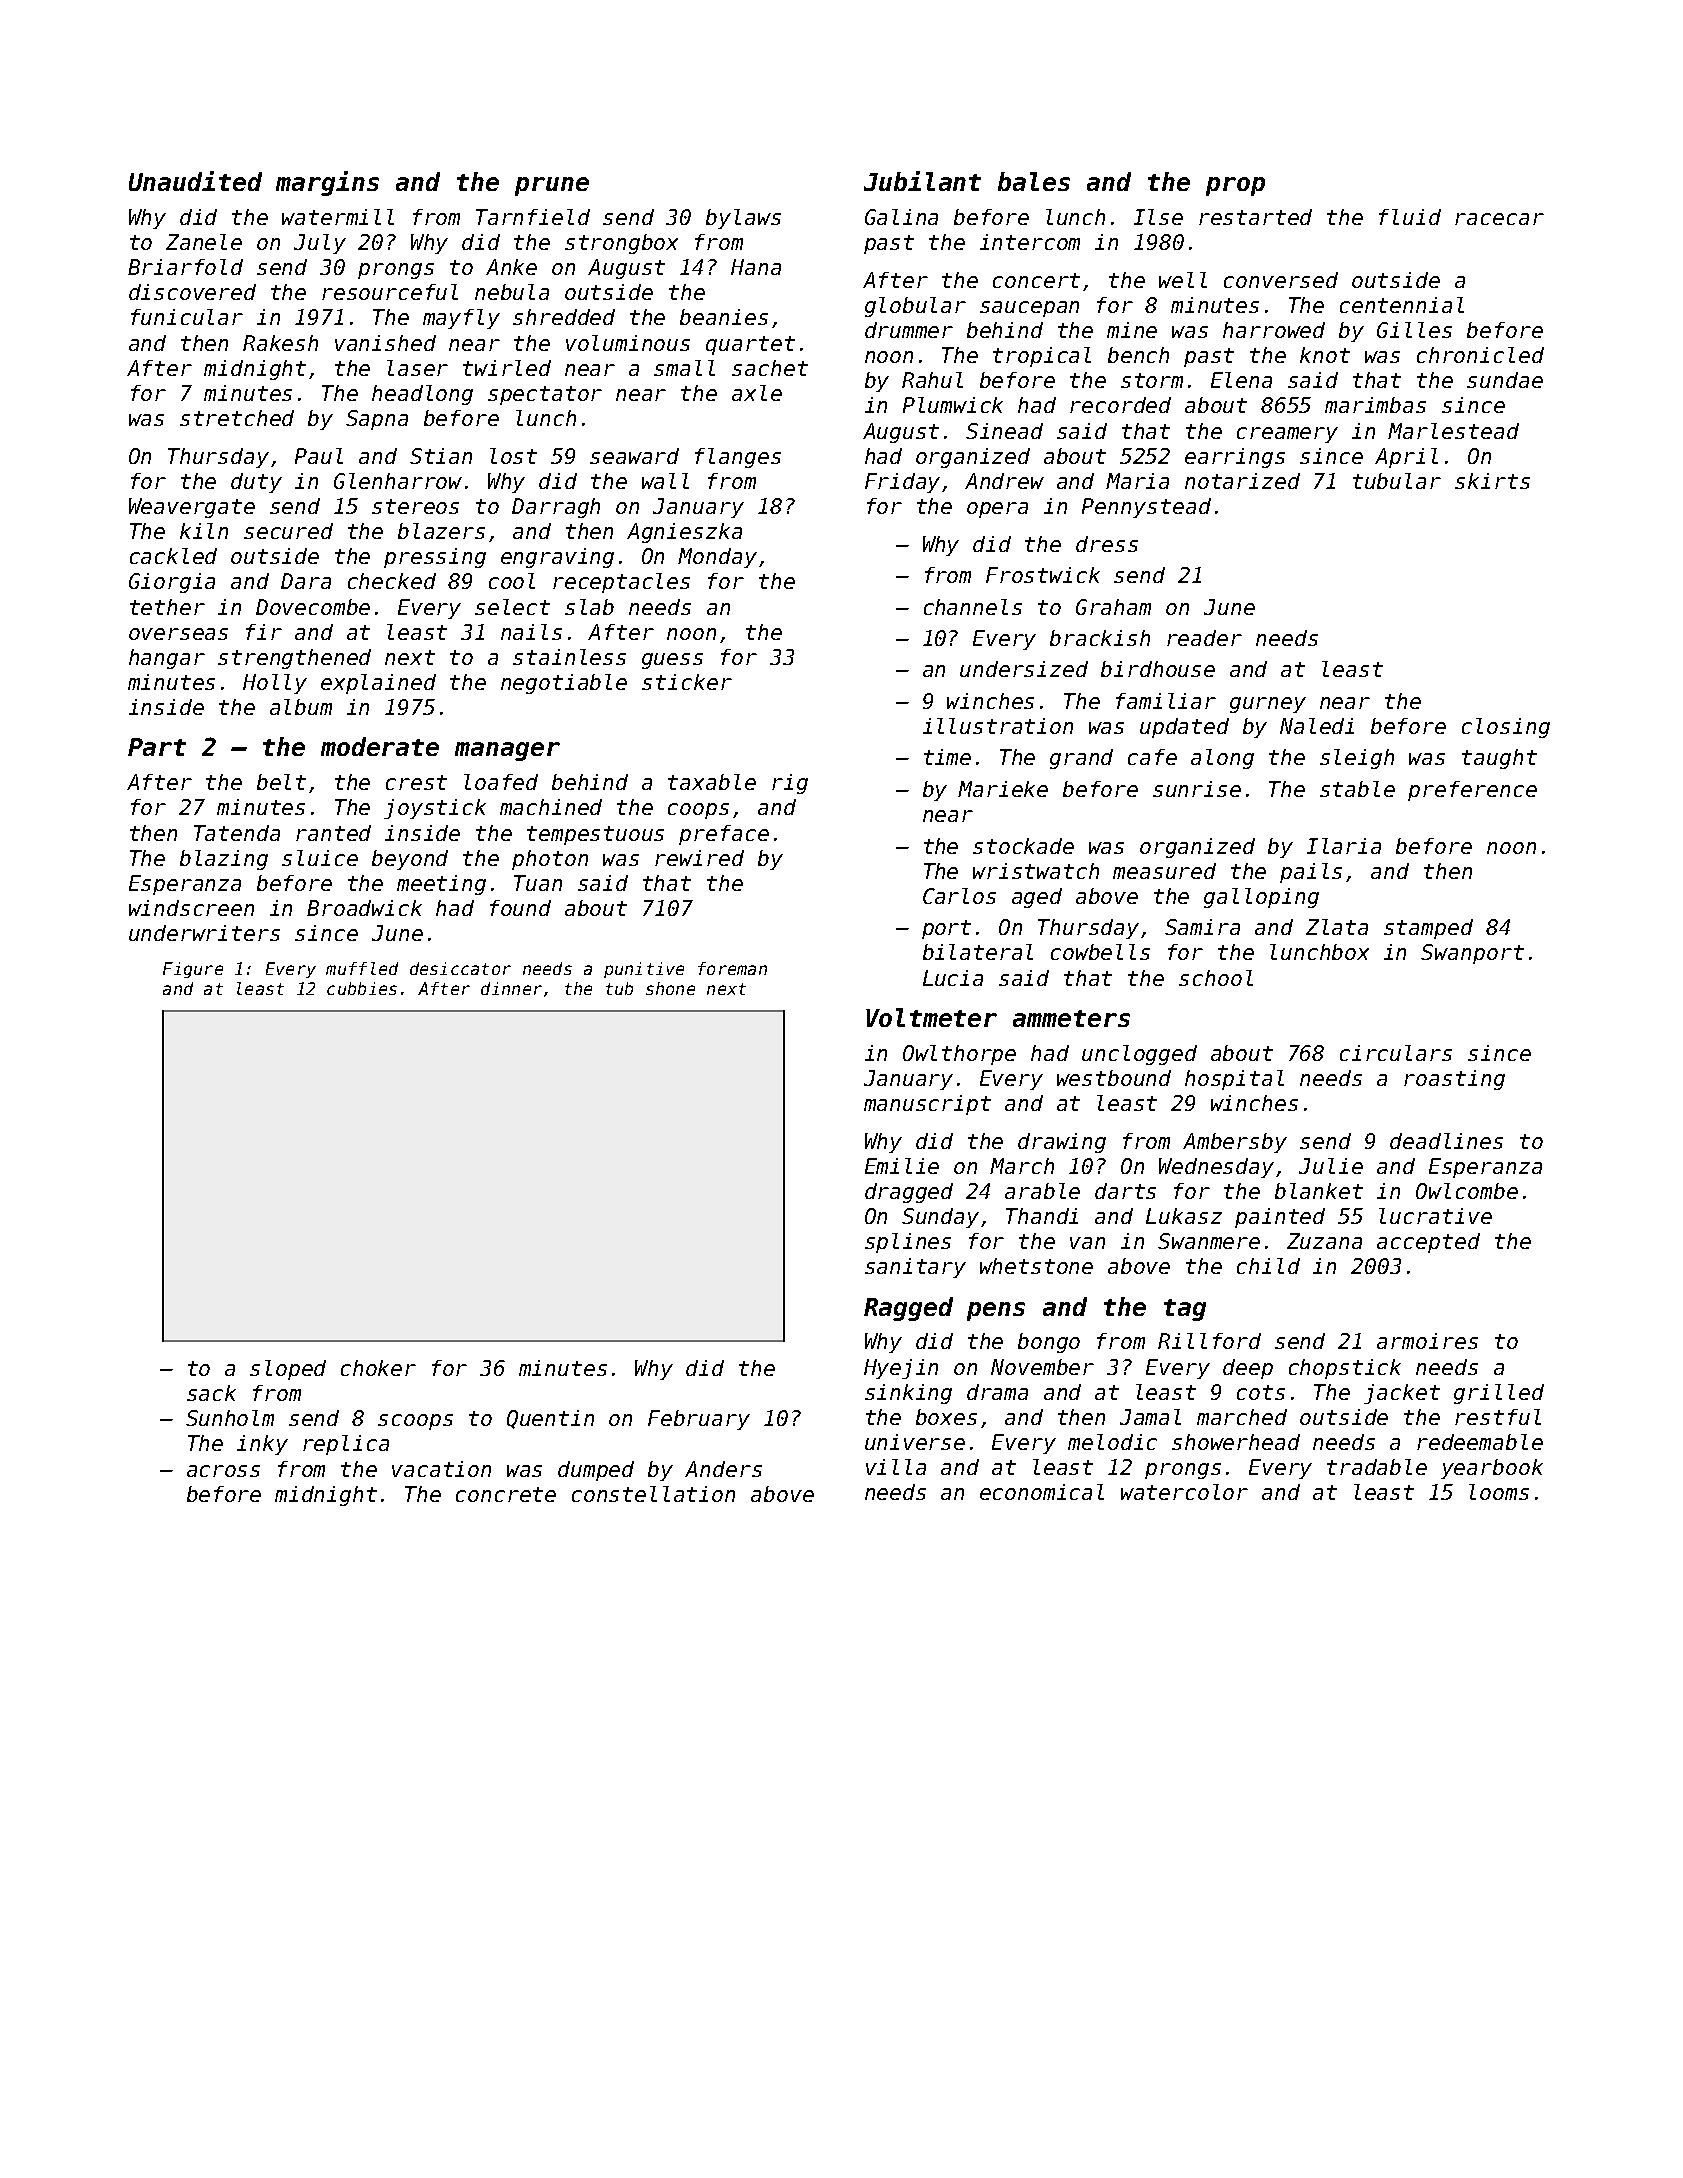 The width and height of the page is (1683, 2178). I want to click on bales, so click(1034, 181).
